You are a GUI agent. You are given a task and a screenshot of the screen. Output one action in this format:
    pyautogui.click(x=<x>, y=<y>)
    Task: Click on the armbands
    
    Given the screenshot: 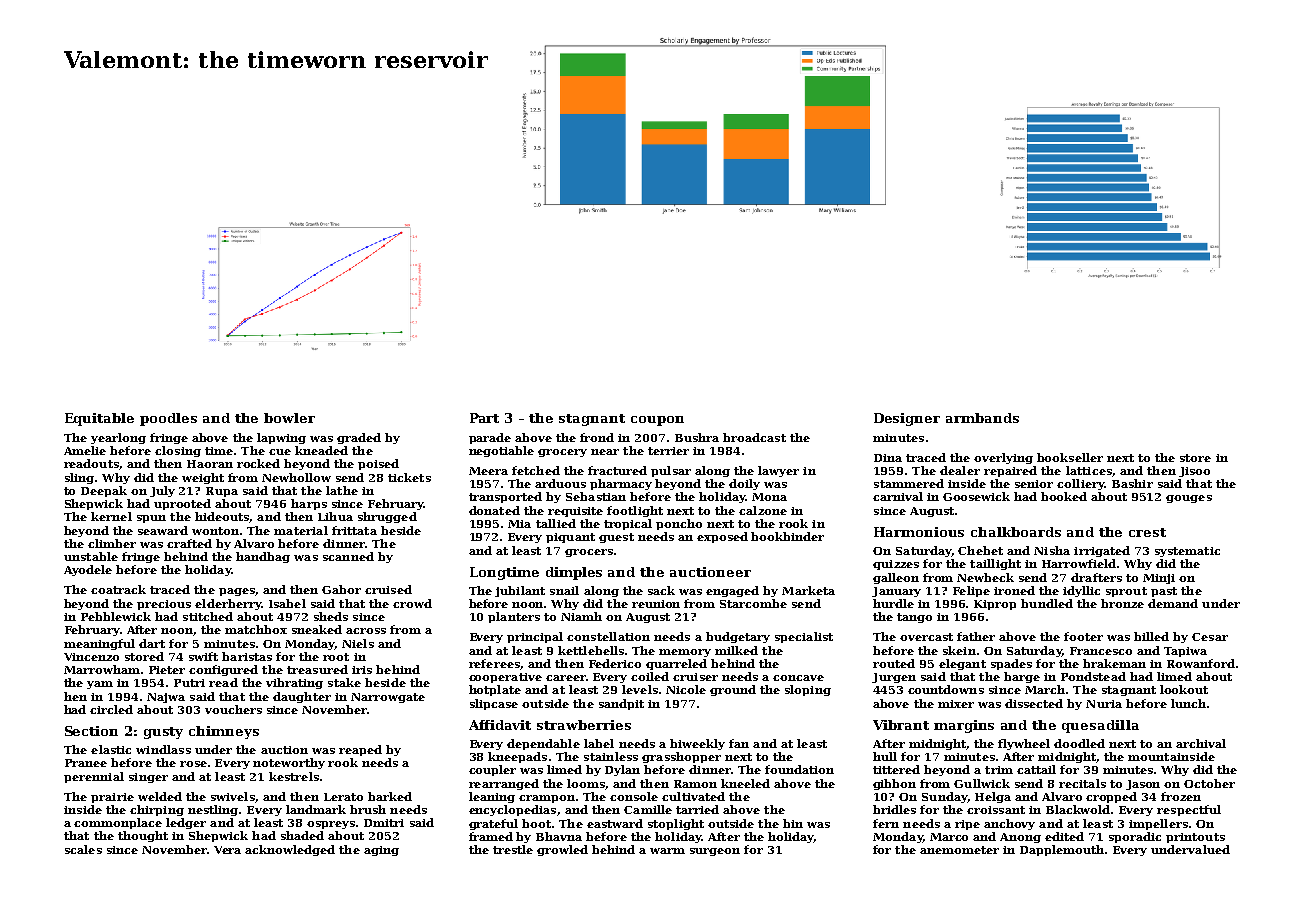 What is the action you would take?
    pyautogui.click(x=982, y=418)
